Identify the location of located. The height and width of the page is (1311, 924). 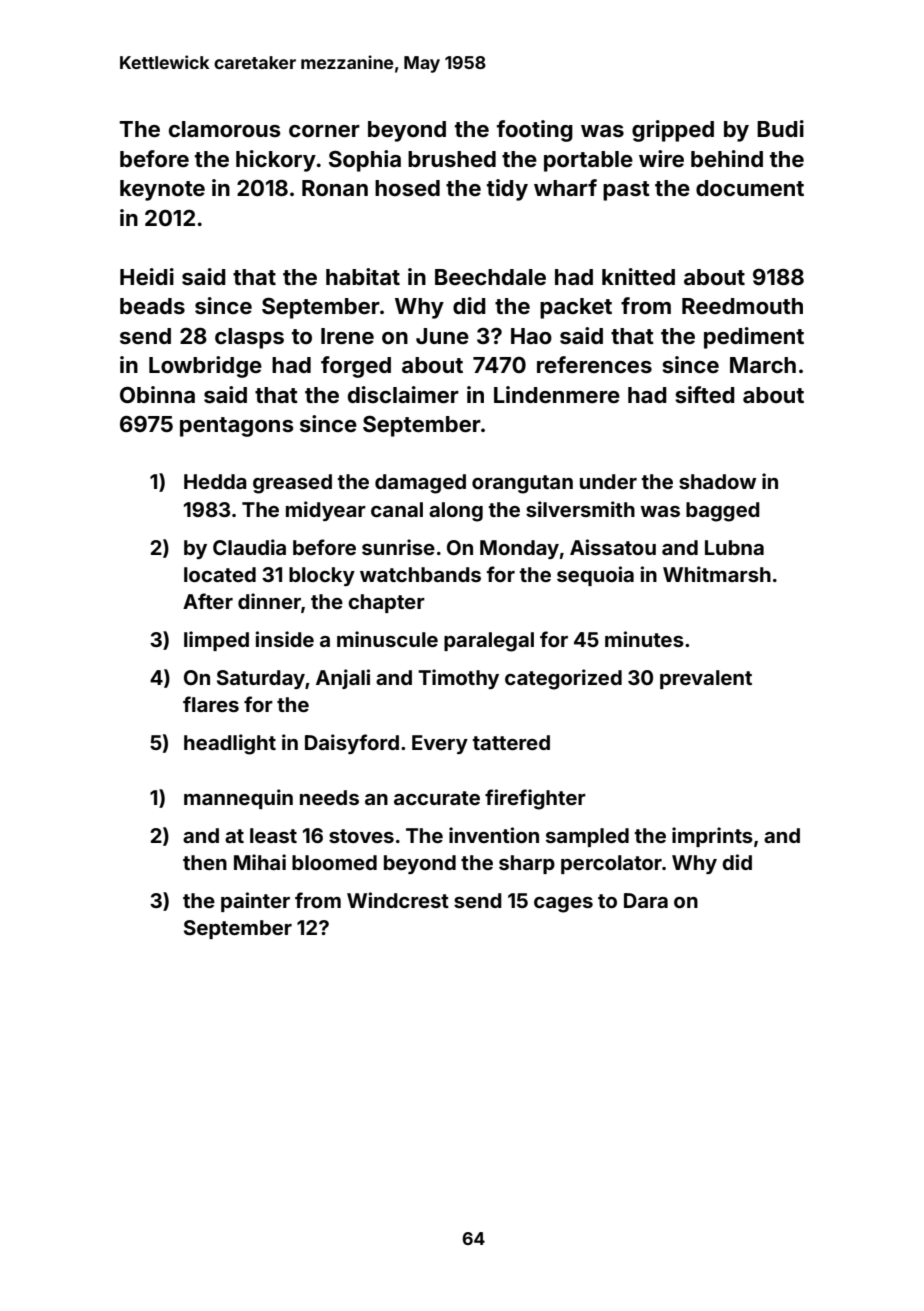
(220, 574).
